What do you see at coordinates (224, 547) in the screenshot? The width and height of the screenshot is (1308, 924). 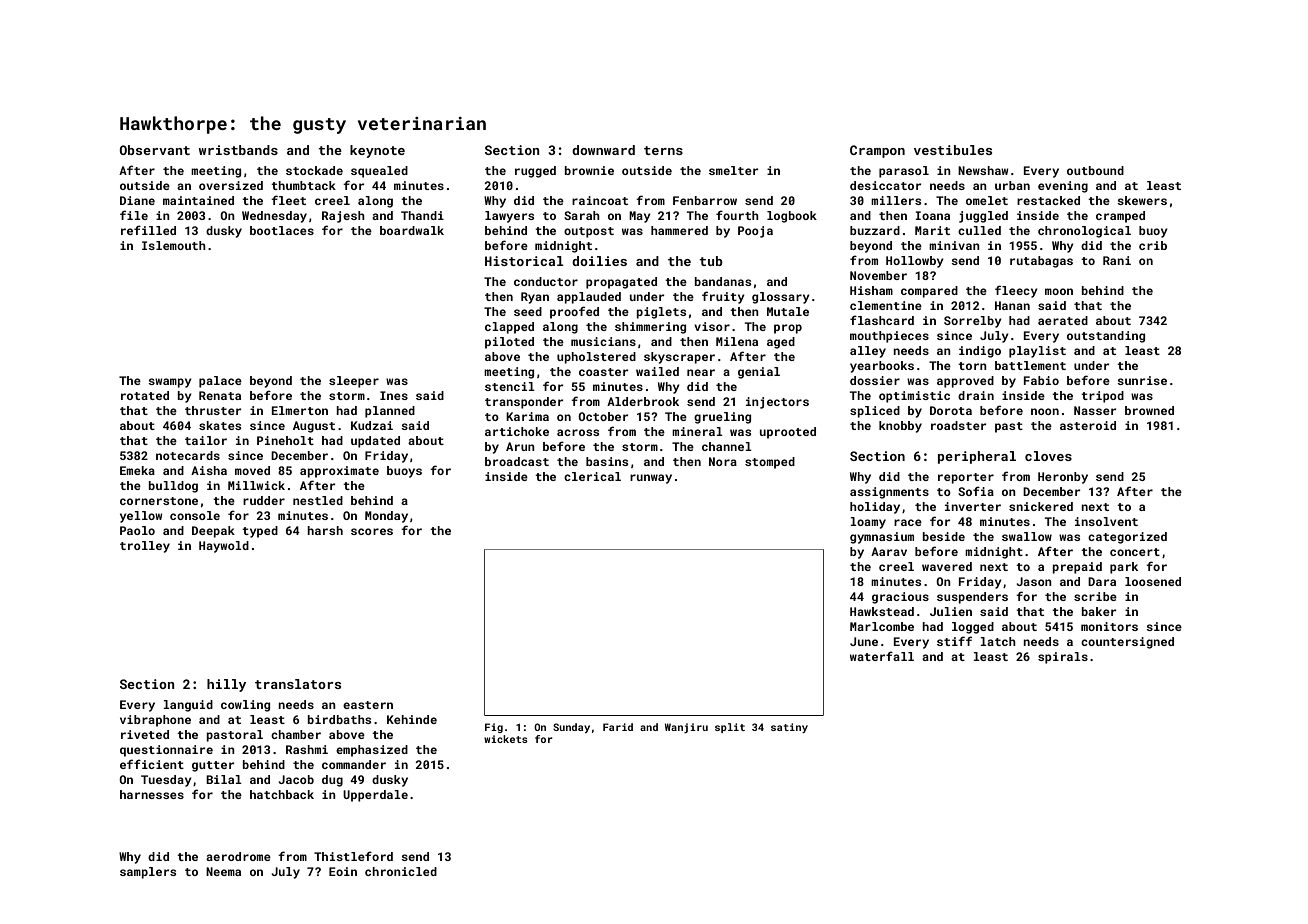 I see `Haywold` at bounding box center [224, 547].
